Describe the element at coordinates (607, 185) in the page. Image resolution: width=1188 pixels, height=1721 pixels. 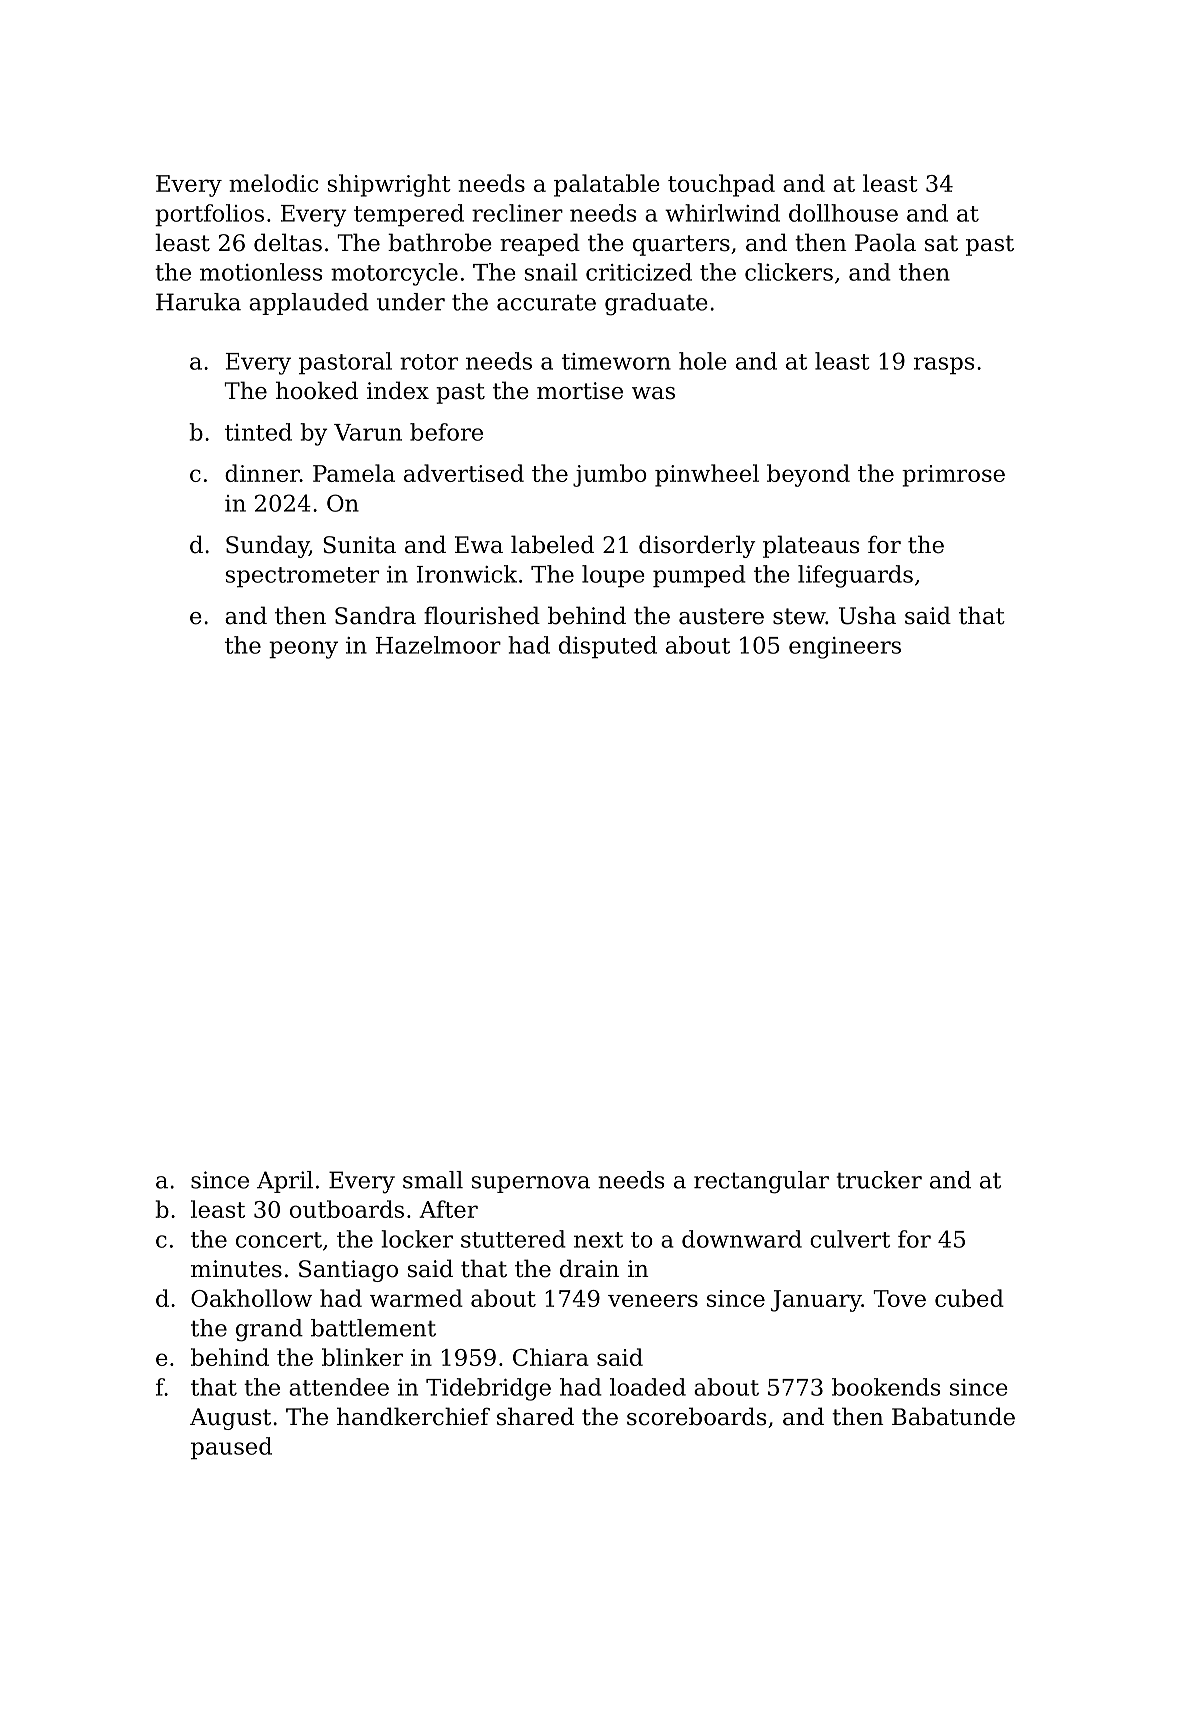
I see `palatable` at that location.
